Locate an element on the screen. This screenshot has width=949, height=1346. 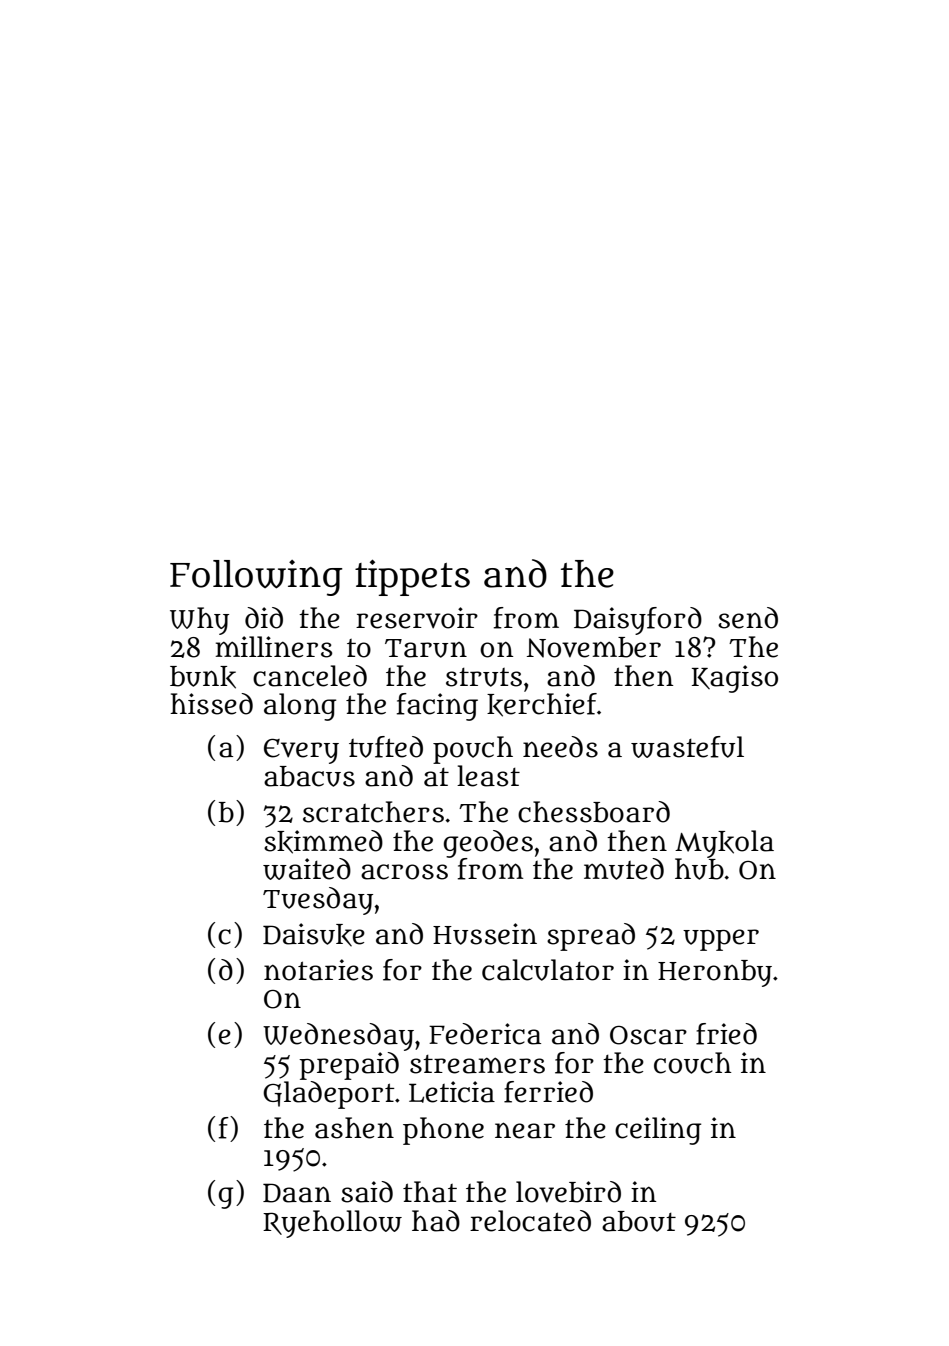
notaries is located at coordinates (318, 970).
